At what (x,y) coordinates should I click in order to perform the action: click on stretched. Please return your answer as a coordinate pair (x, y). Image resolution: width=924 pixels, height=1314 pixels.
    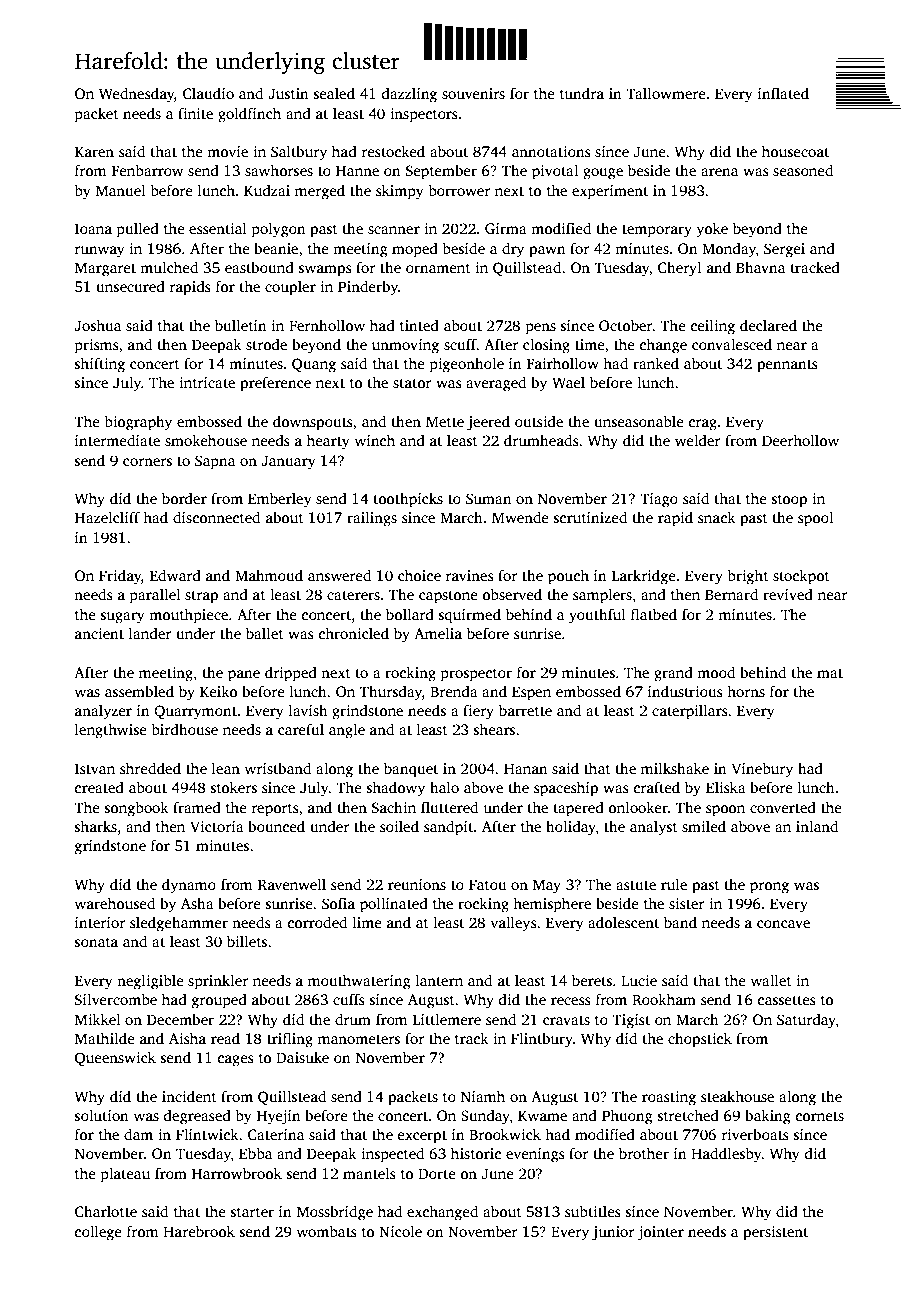
    Looking at the image, I should click on (688, 1115).
